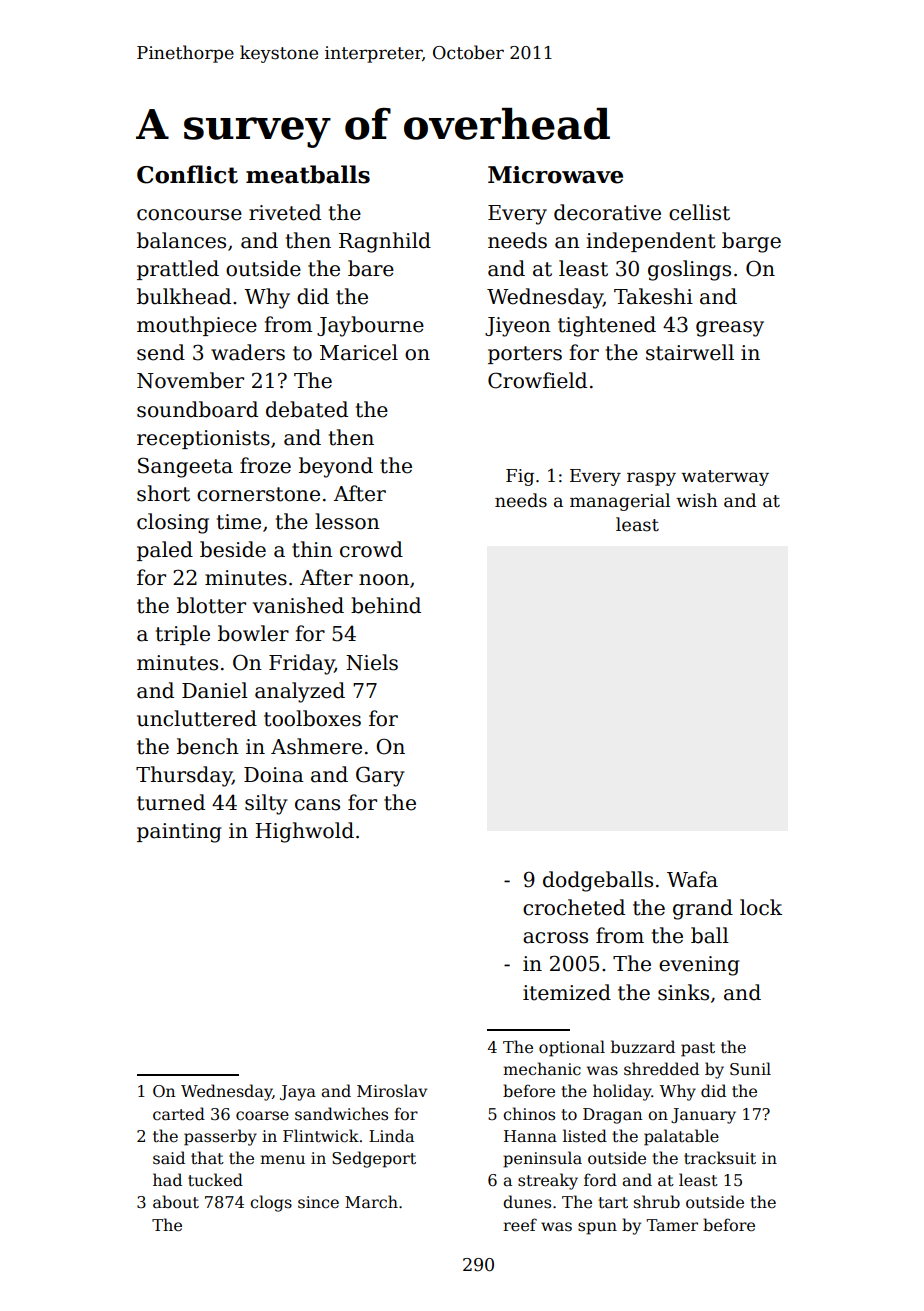 This screenshot has height=1311, width=924. Describe the element at coordinates (190, 380) in the screenshot. I see `November` at that location.
